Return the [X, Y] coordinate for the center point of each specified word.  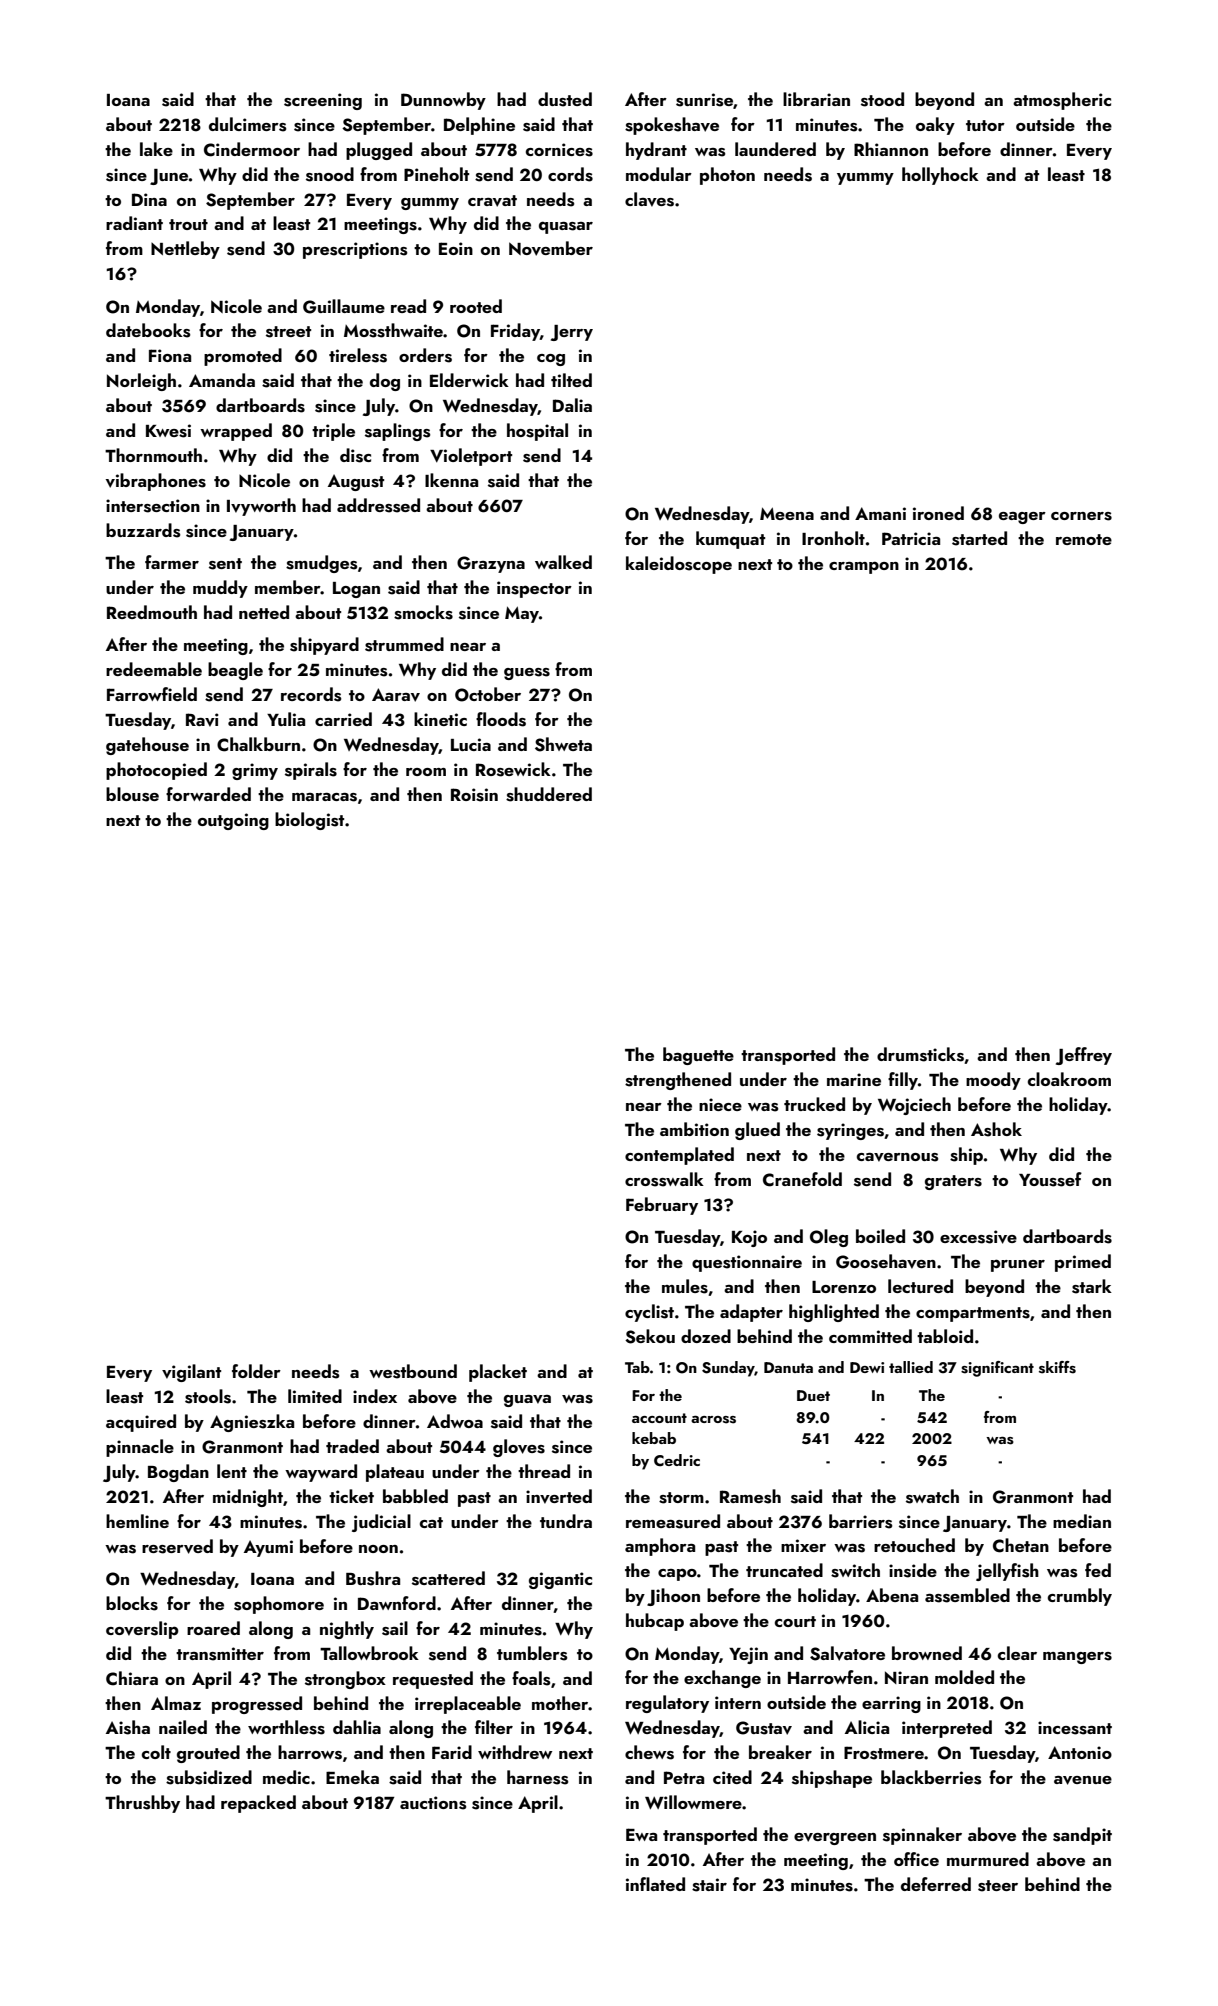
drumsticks [920, 1054]
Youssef [1050, 1179]
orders [425, 355]
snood [330, 174]
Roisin [474, 795]
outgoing [233, 821]
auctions [433, 1803]
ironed [938, 513]
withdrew [515, 1752]
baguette [698, 1056]
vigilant [191, 1373]
